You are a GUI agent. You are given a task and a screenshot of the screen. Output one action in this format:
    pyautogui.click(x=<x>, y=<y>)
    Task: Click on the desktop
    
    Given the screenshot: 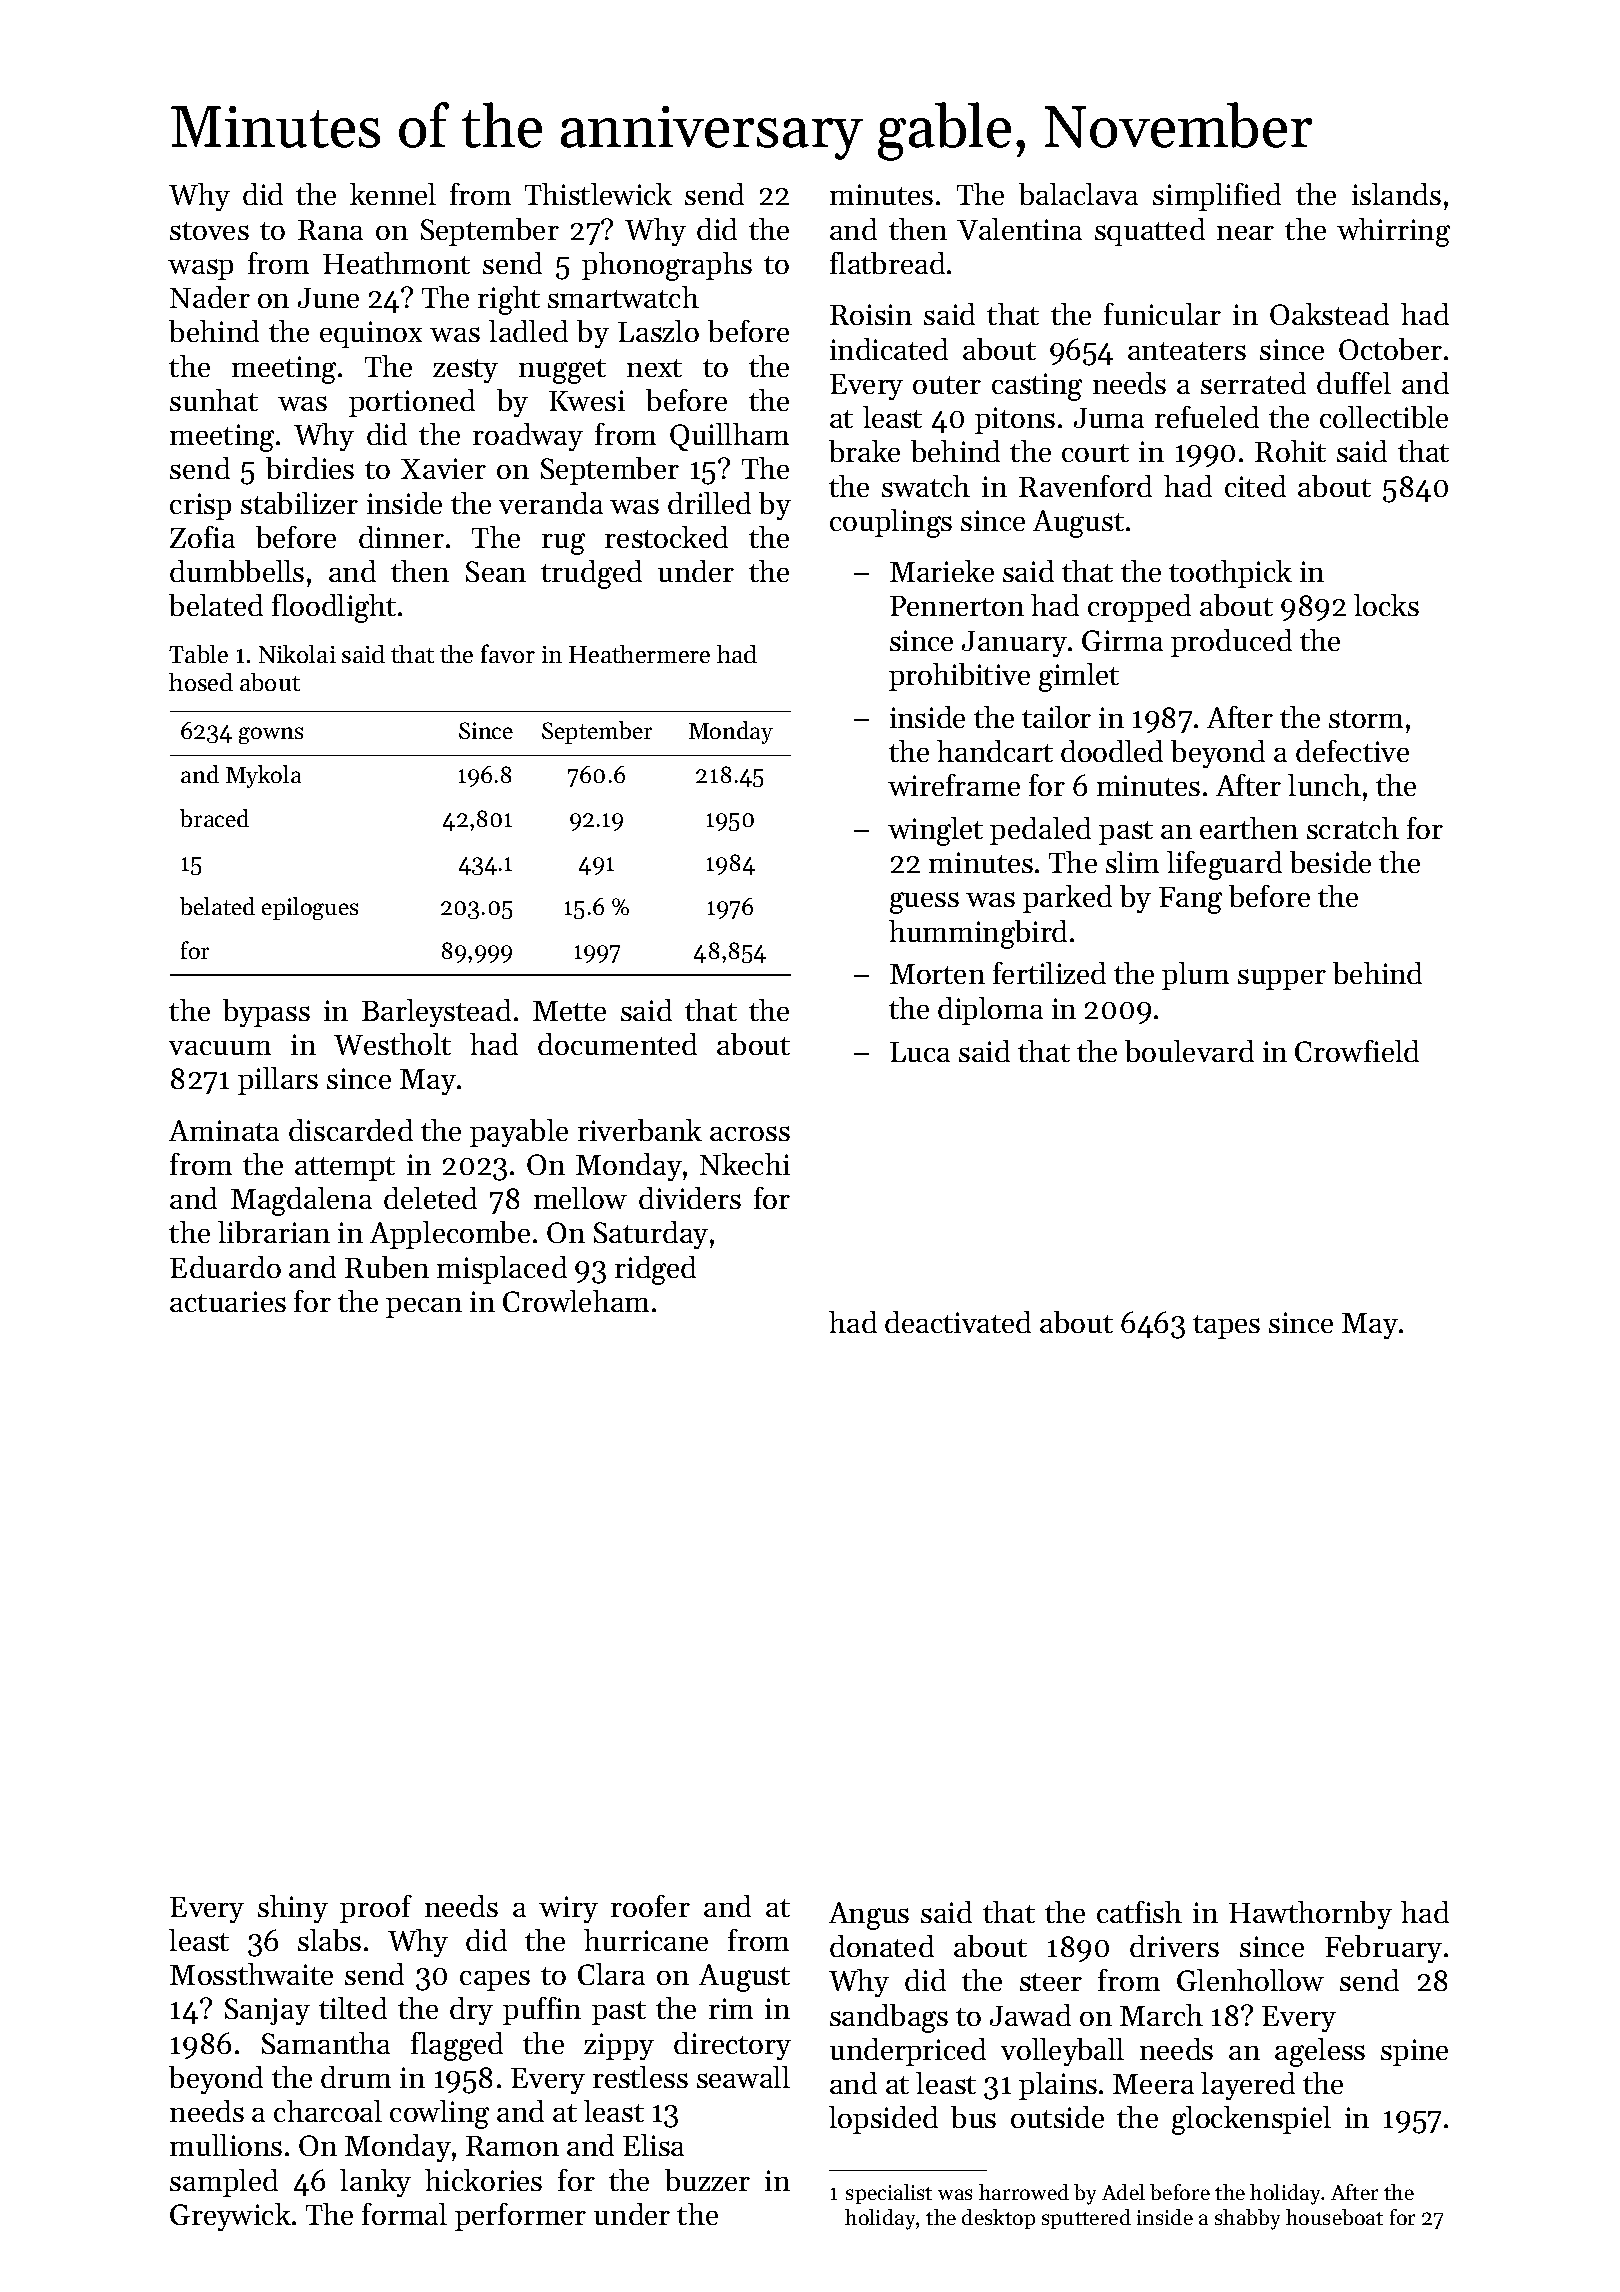 What is the action you would take?
    pyautogui.click(x=998, y=2219)
